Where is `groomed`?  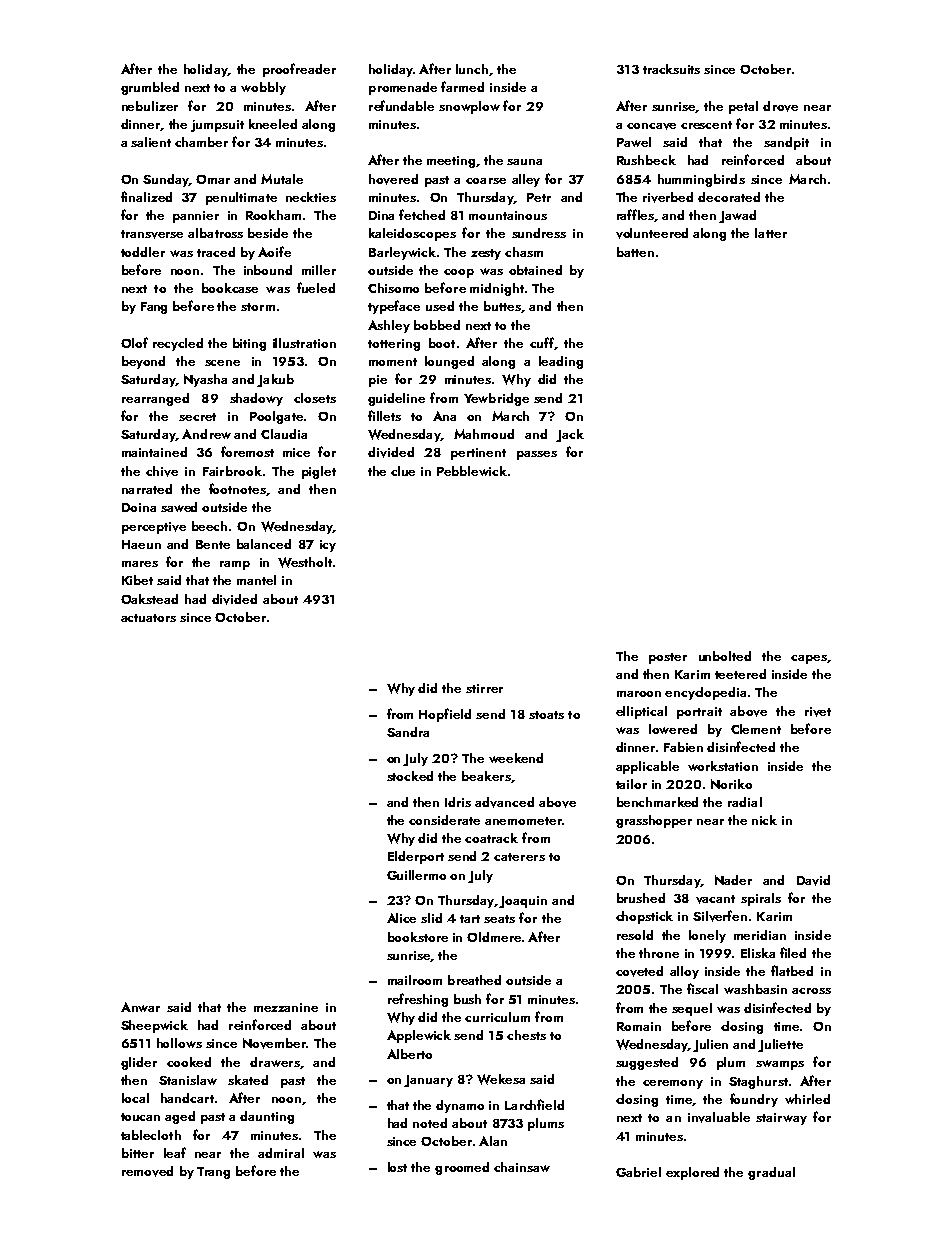
groomed is located at coordinates (462, 1168).
